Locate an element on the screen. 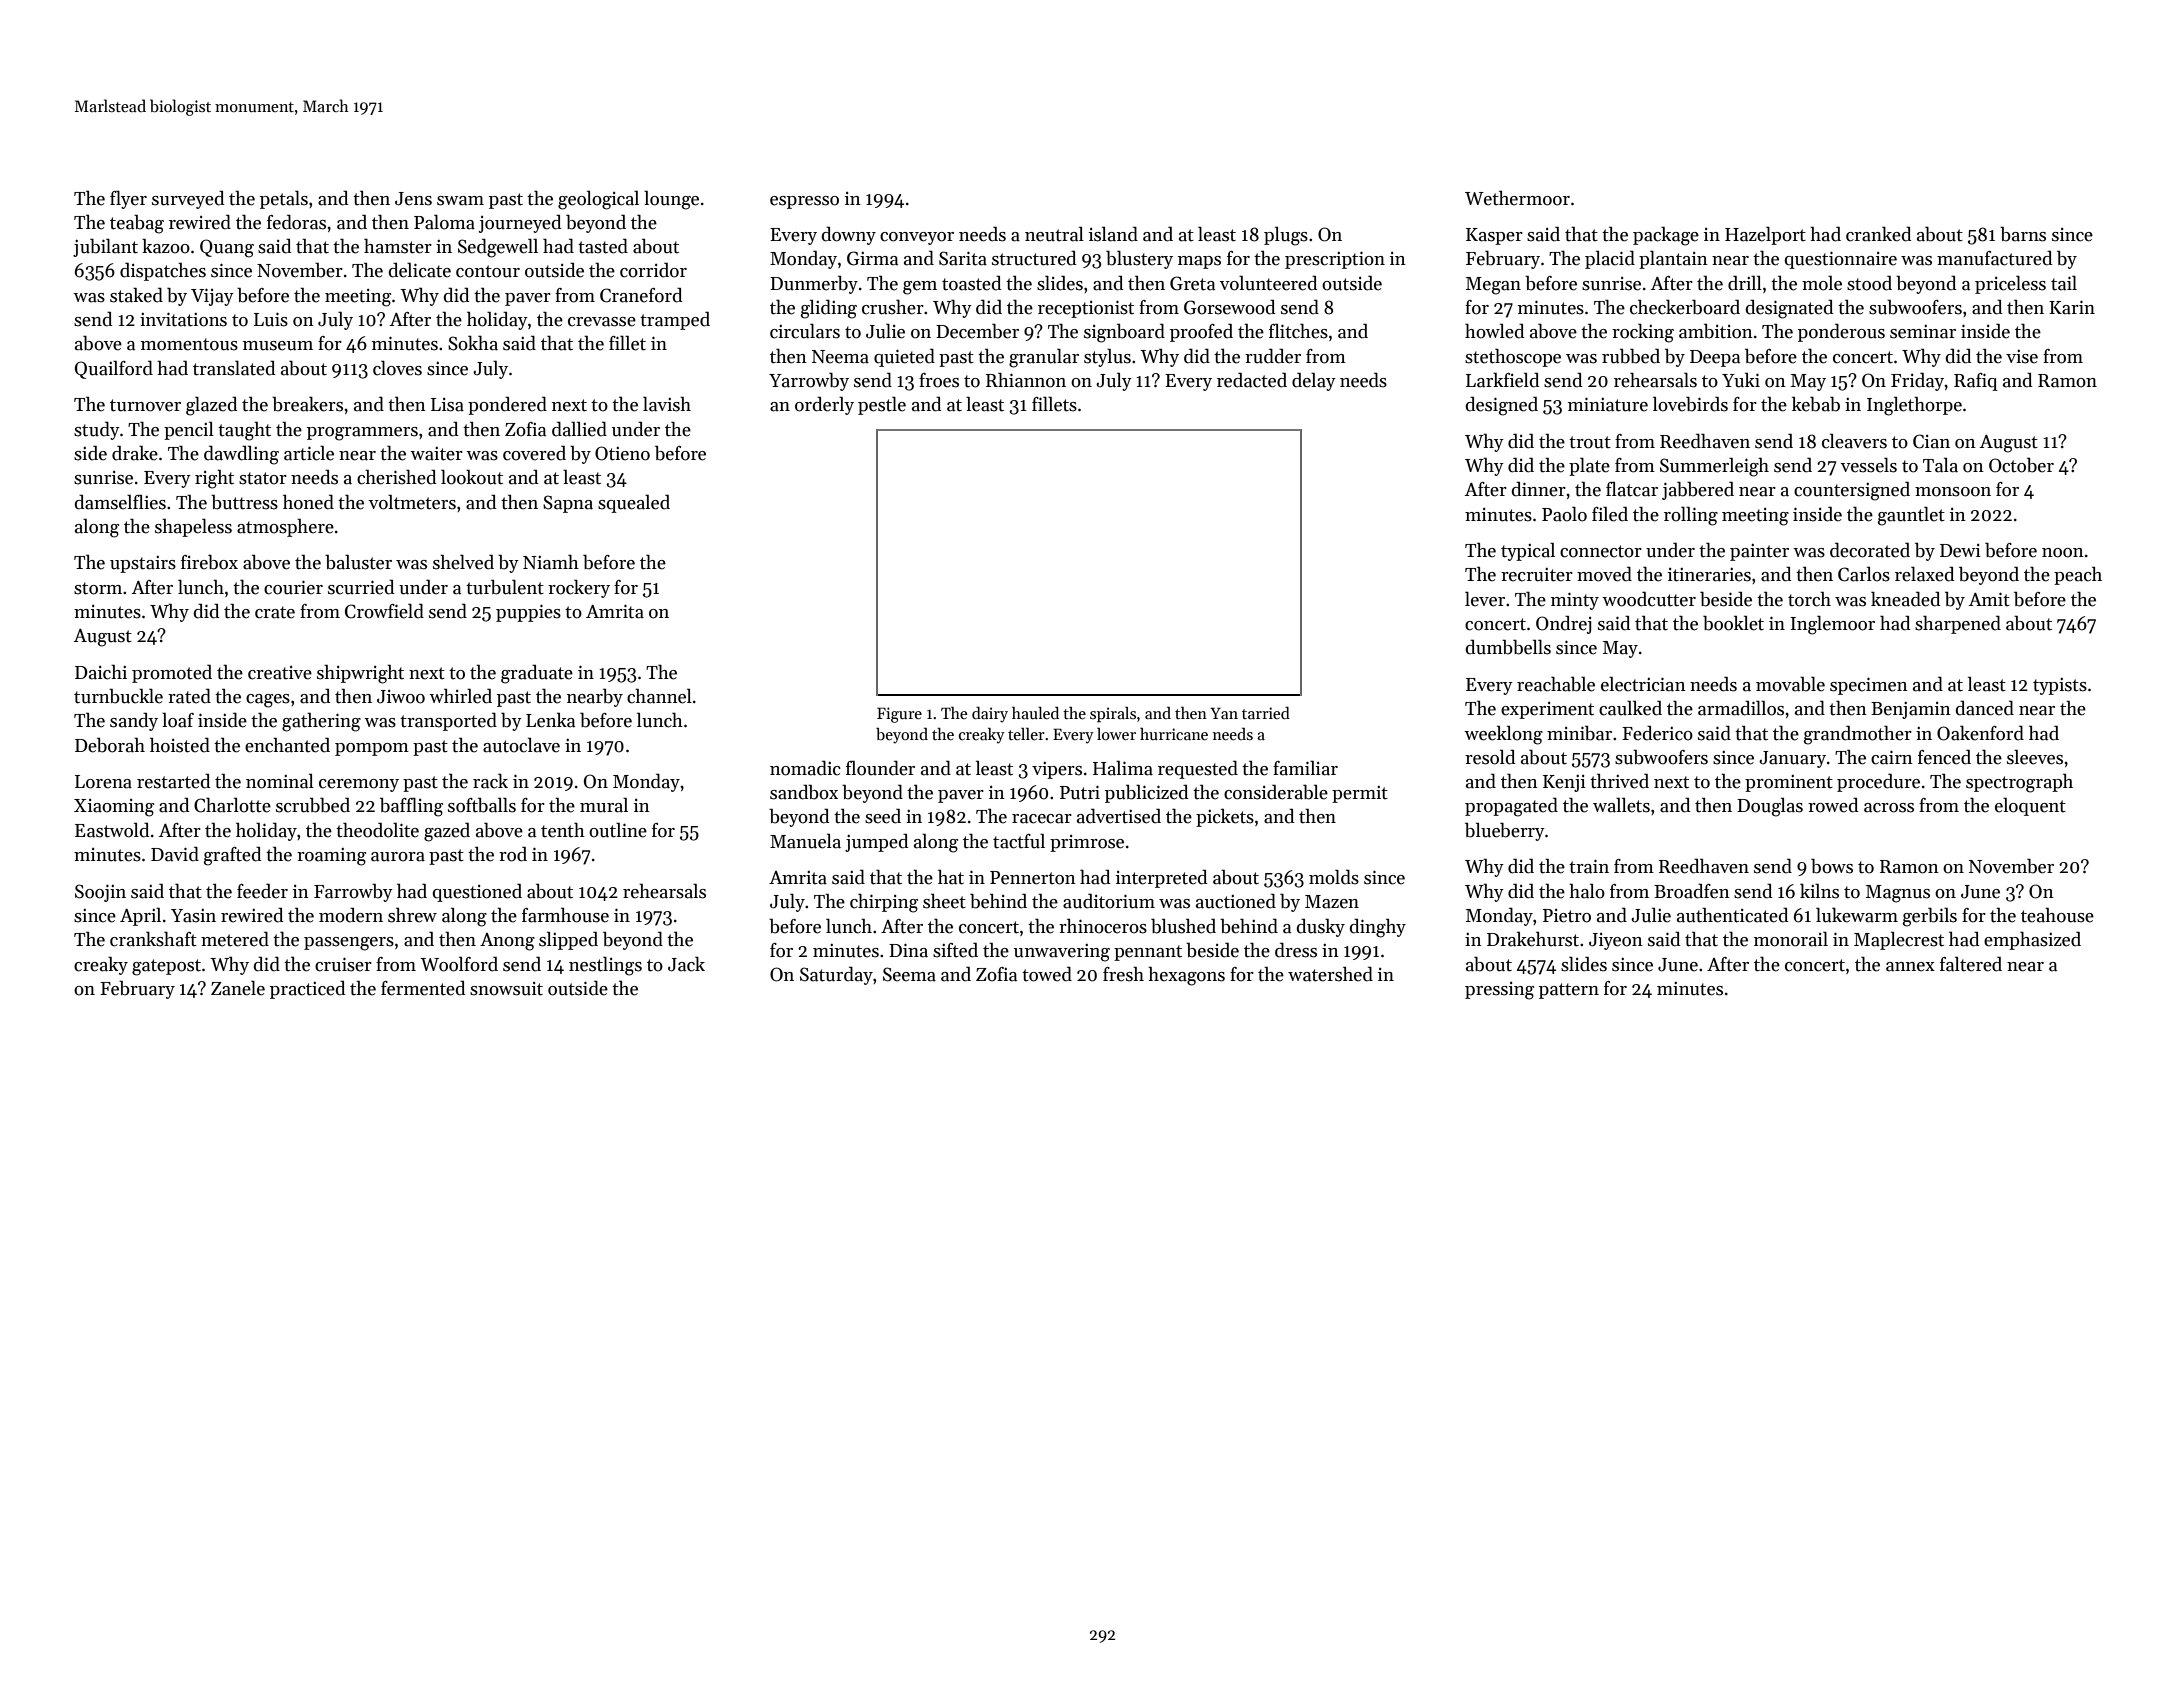 The image size is (2178, 1683). eloquent is located at coordinates (2030, 807).
